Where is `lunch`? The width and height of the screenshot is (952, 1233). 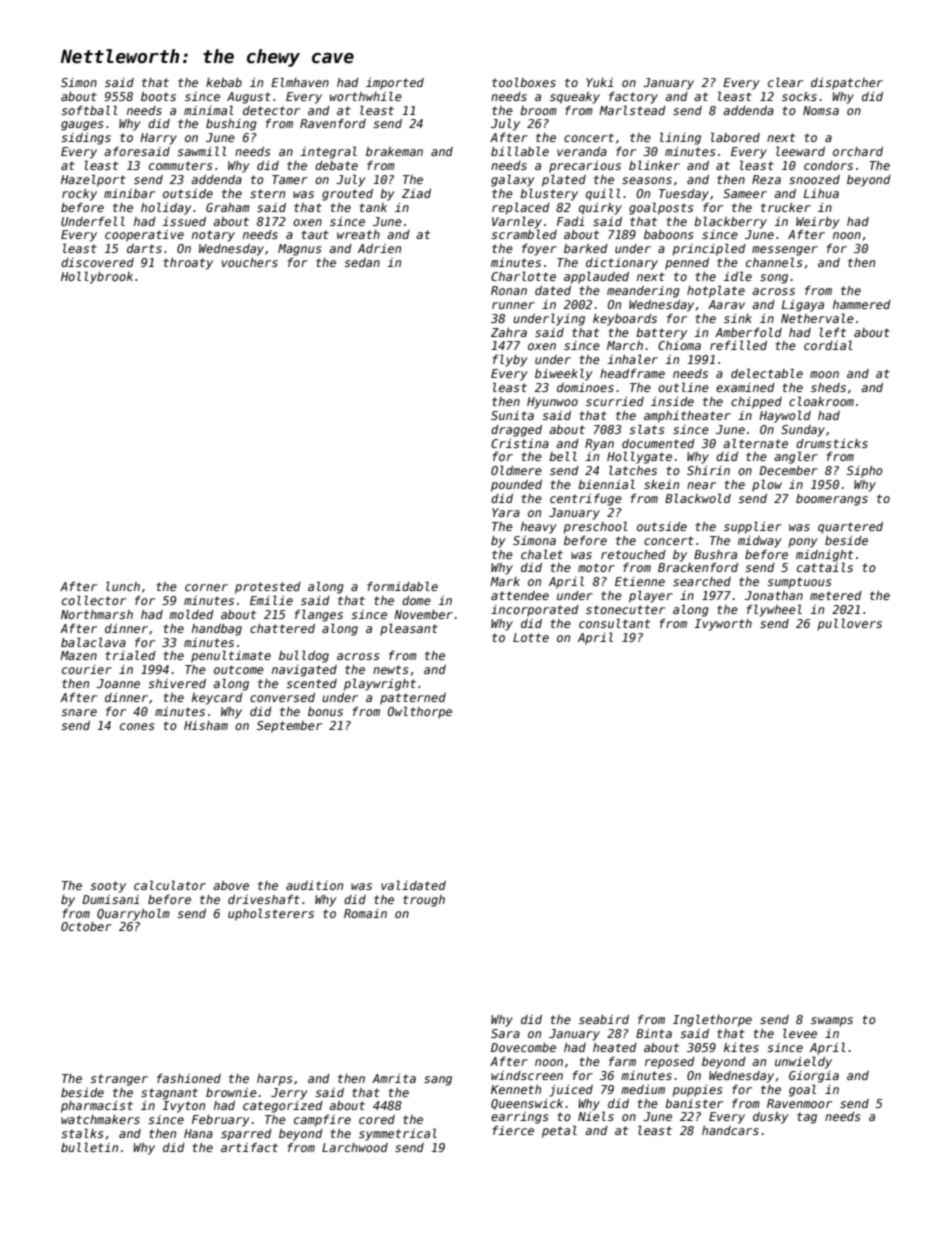
lunch is located at coordinates (123, 586).
